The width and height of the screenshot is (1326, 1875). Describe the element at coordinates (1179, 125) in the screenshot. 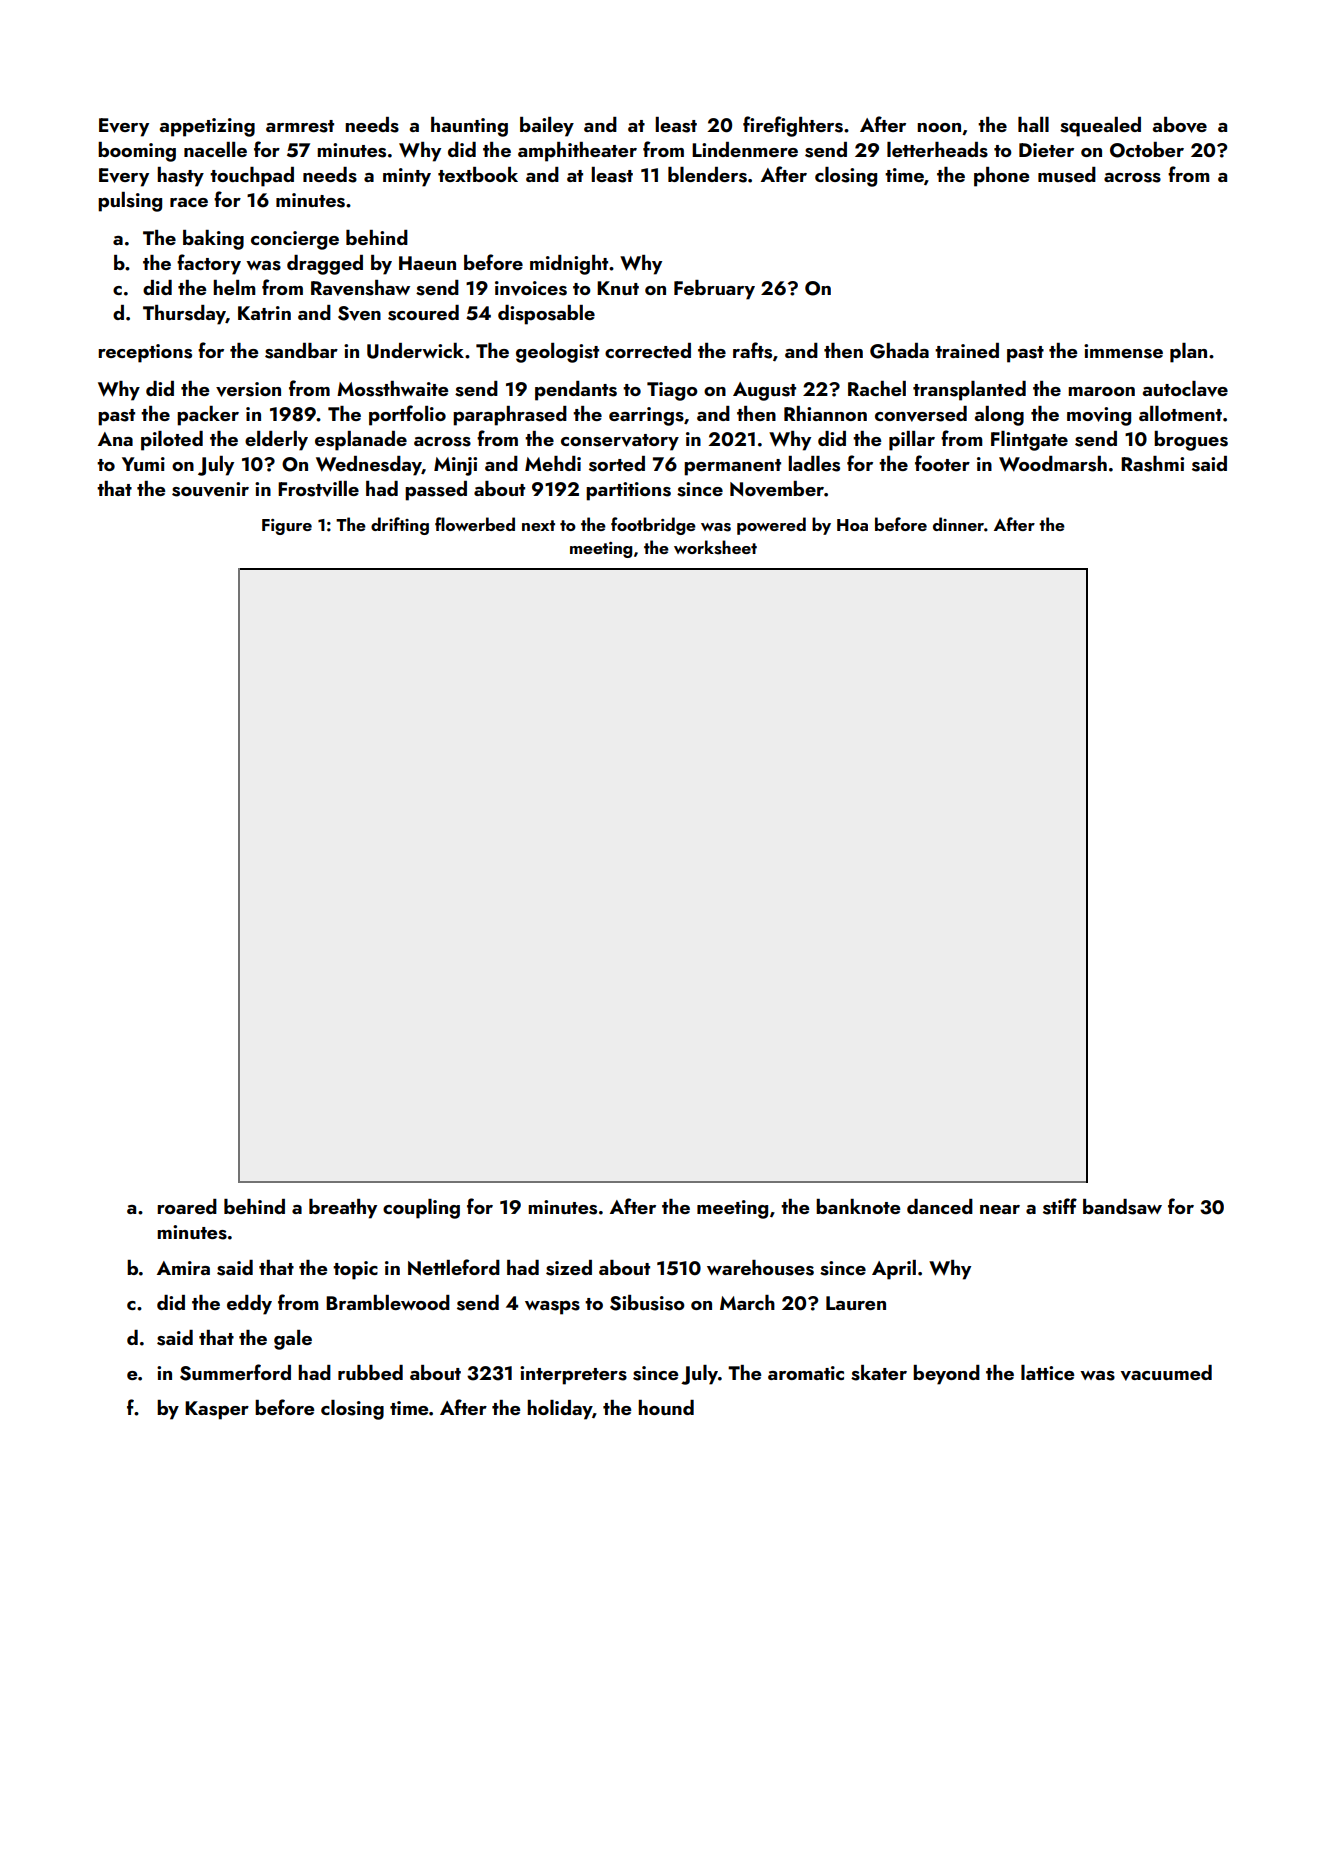

I see `above` at that location.
